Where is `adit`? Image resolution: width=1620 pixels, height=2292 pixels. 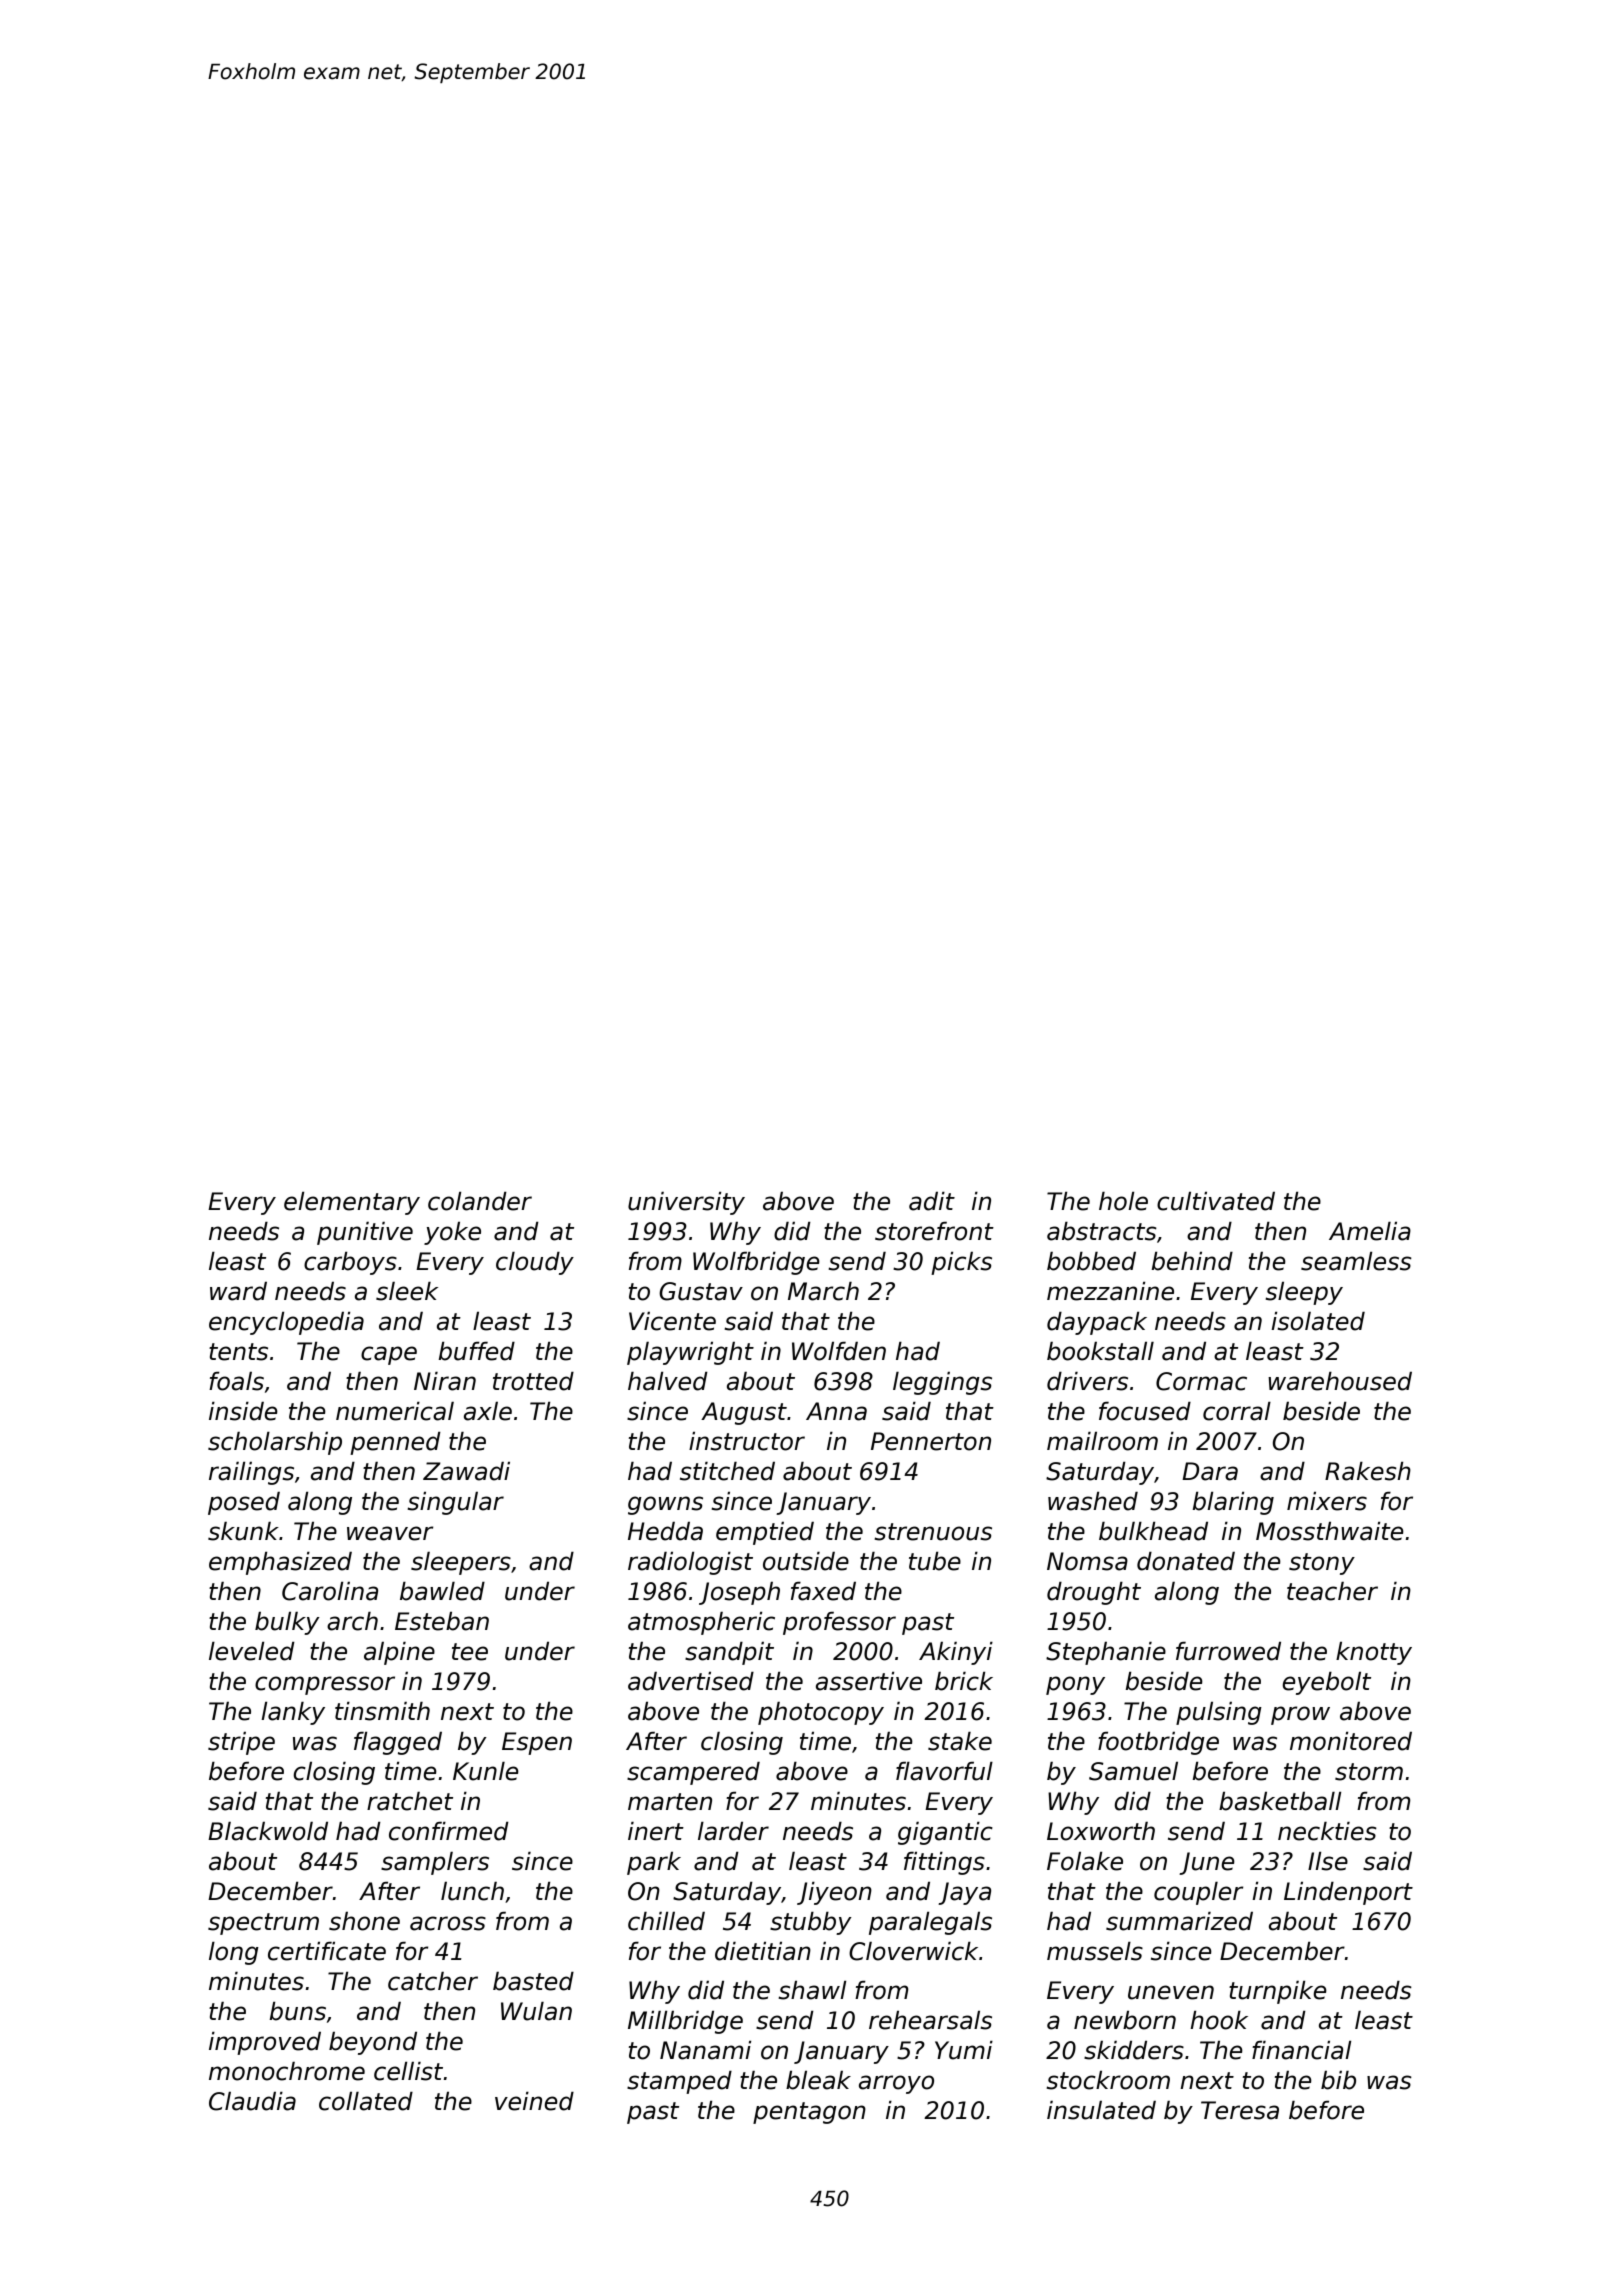
adit is located at coordinates (932, 1201).
